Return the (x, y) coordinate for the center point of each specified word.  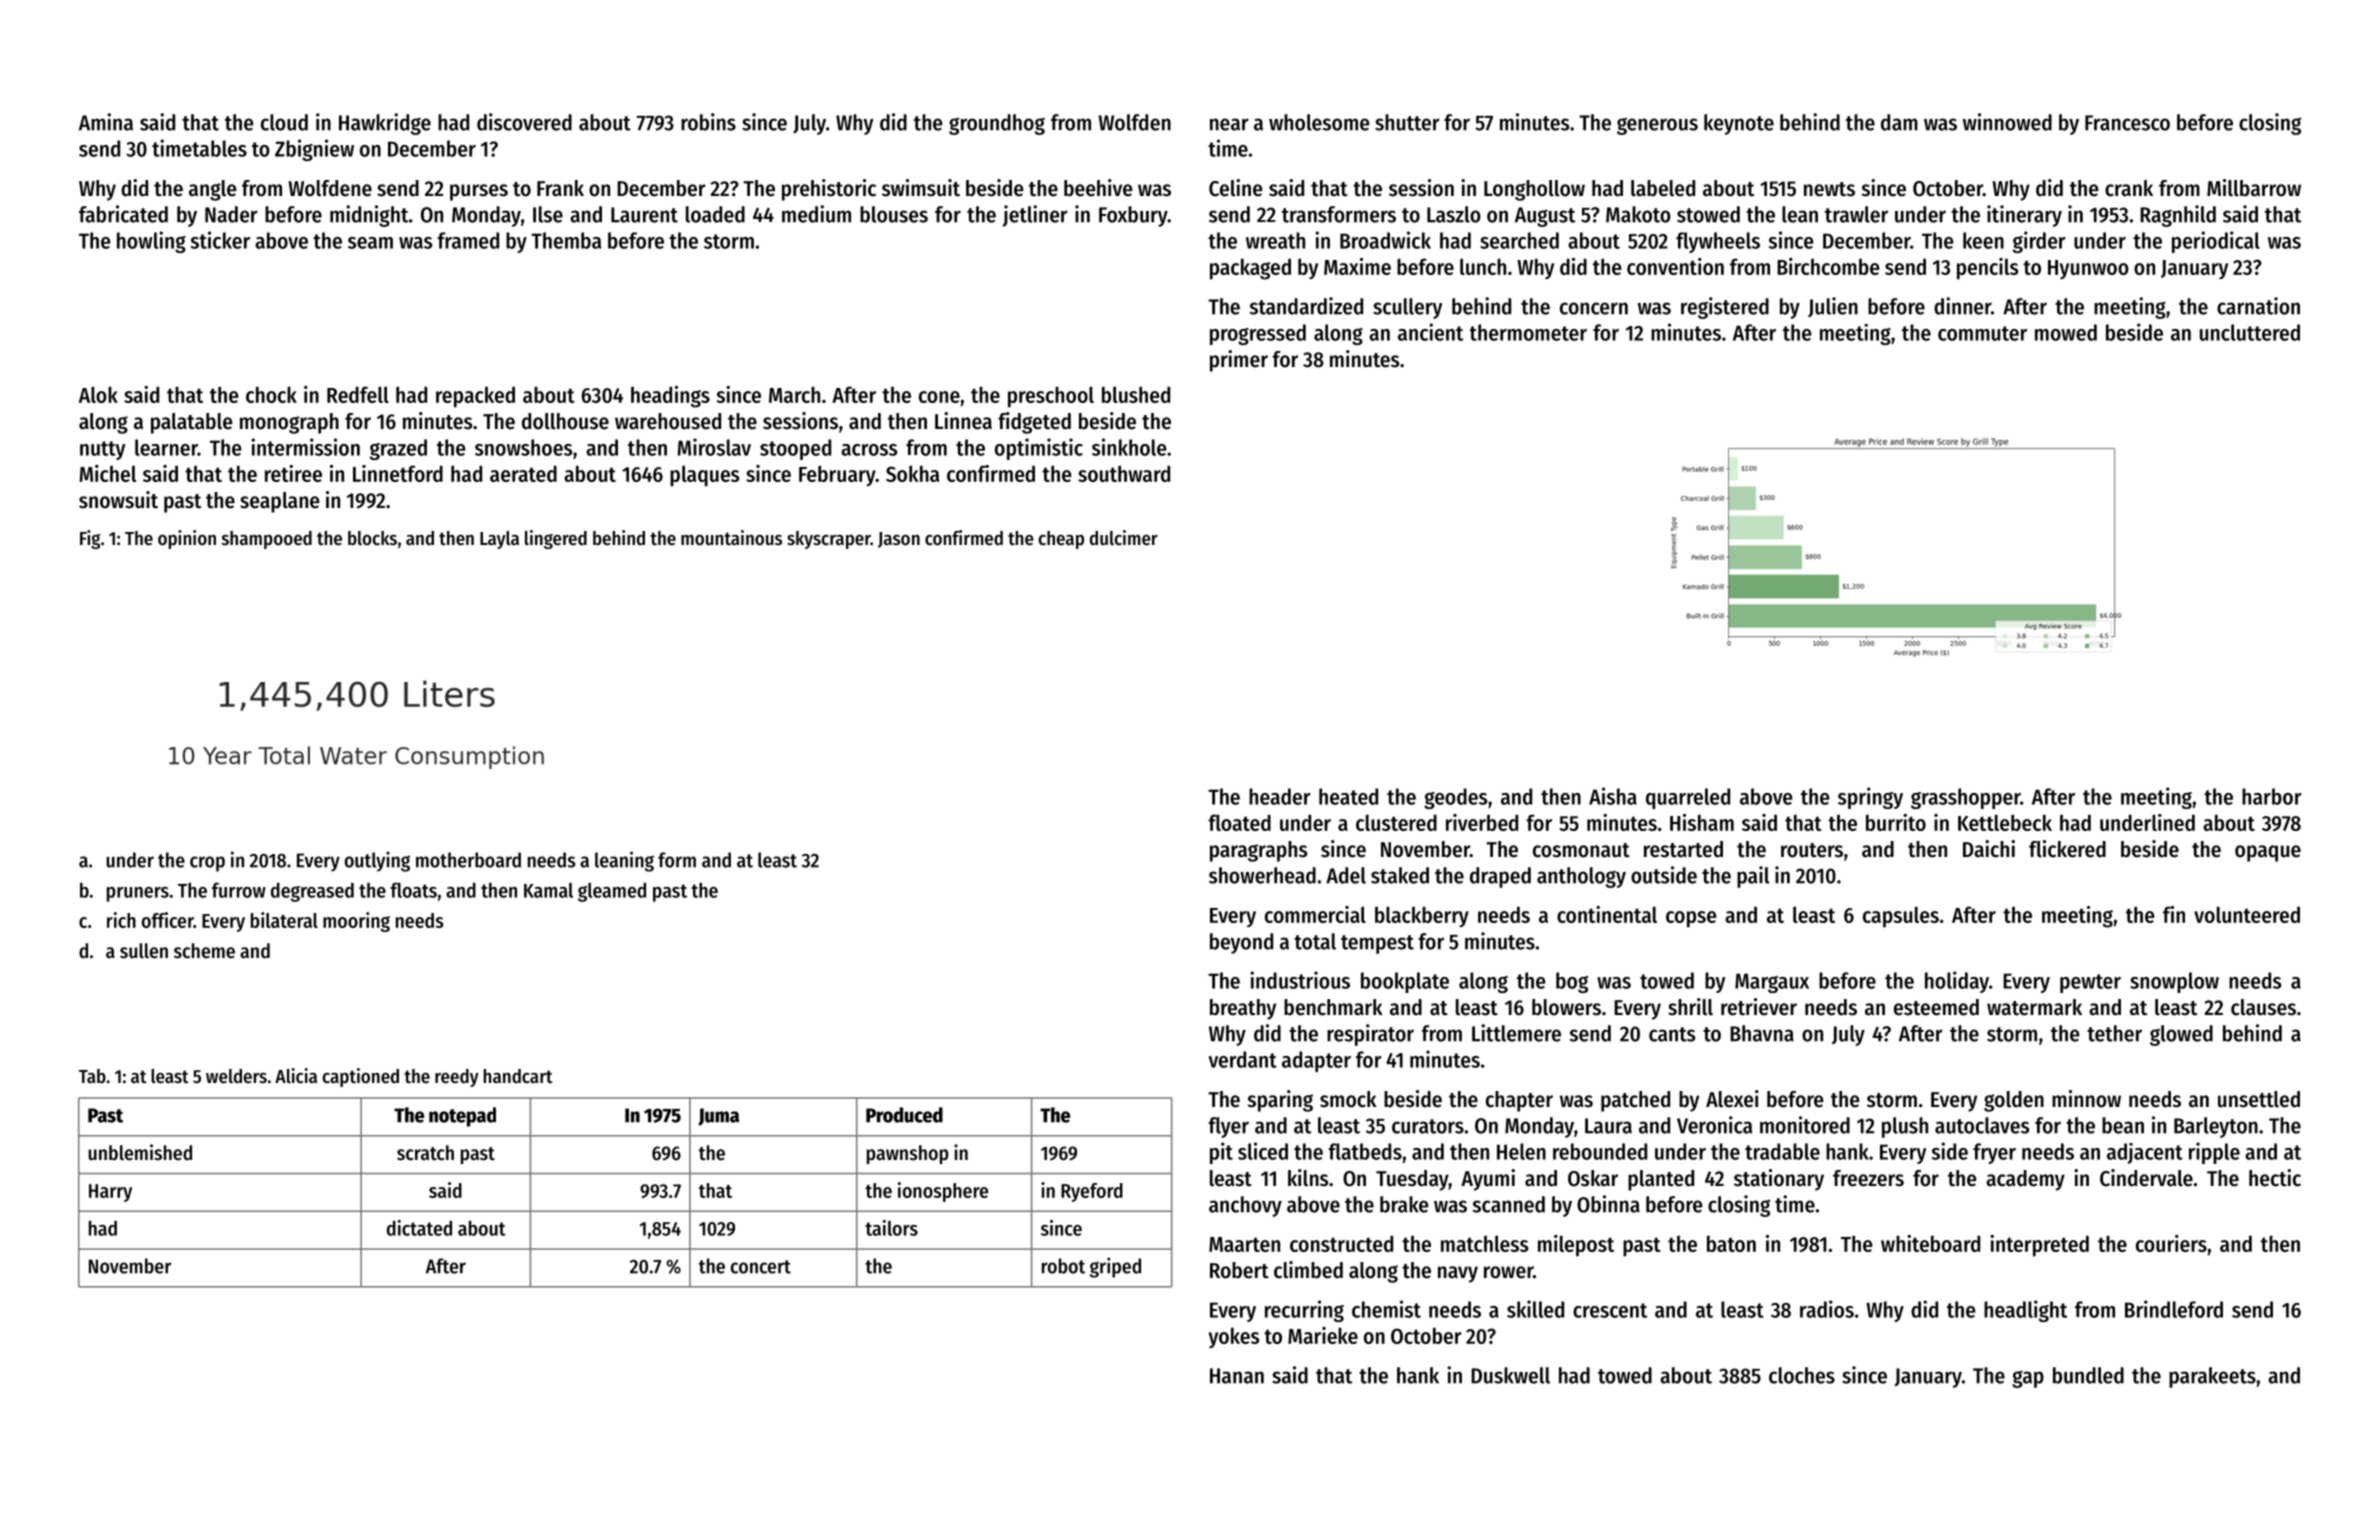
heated (1348, 796)
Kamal (548, 890)
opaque (2268, 853)
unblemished (140, 1152)
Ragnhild (2178, 216)
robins (708, 122)
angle (212, 190)
